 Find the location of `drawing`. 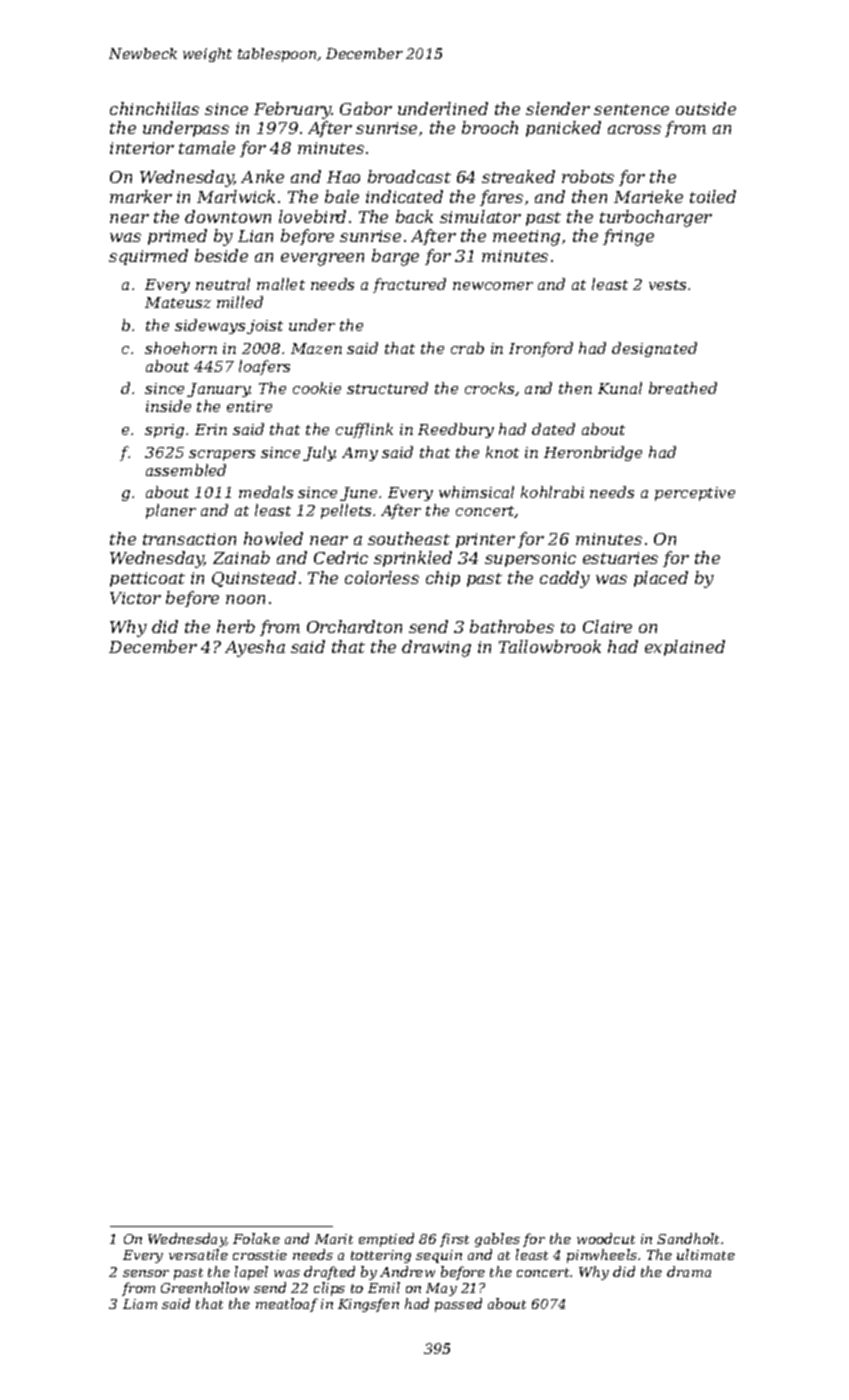

drawing is located at coordinates (436, 648).
